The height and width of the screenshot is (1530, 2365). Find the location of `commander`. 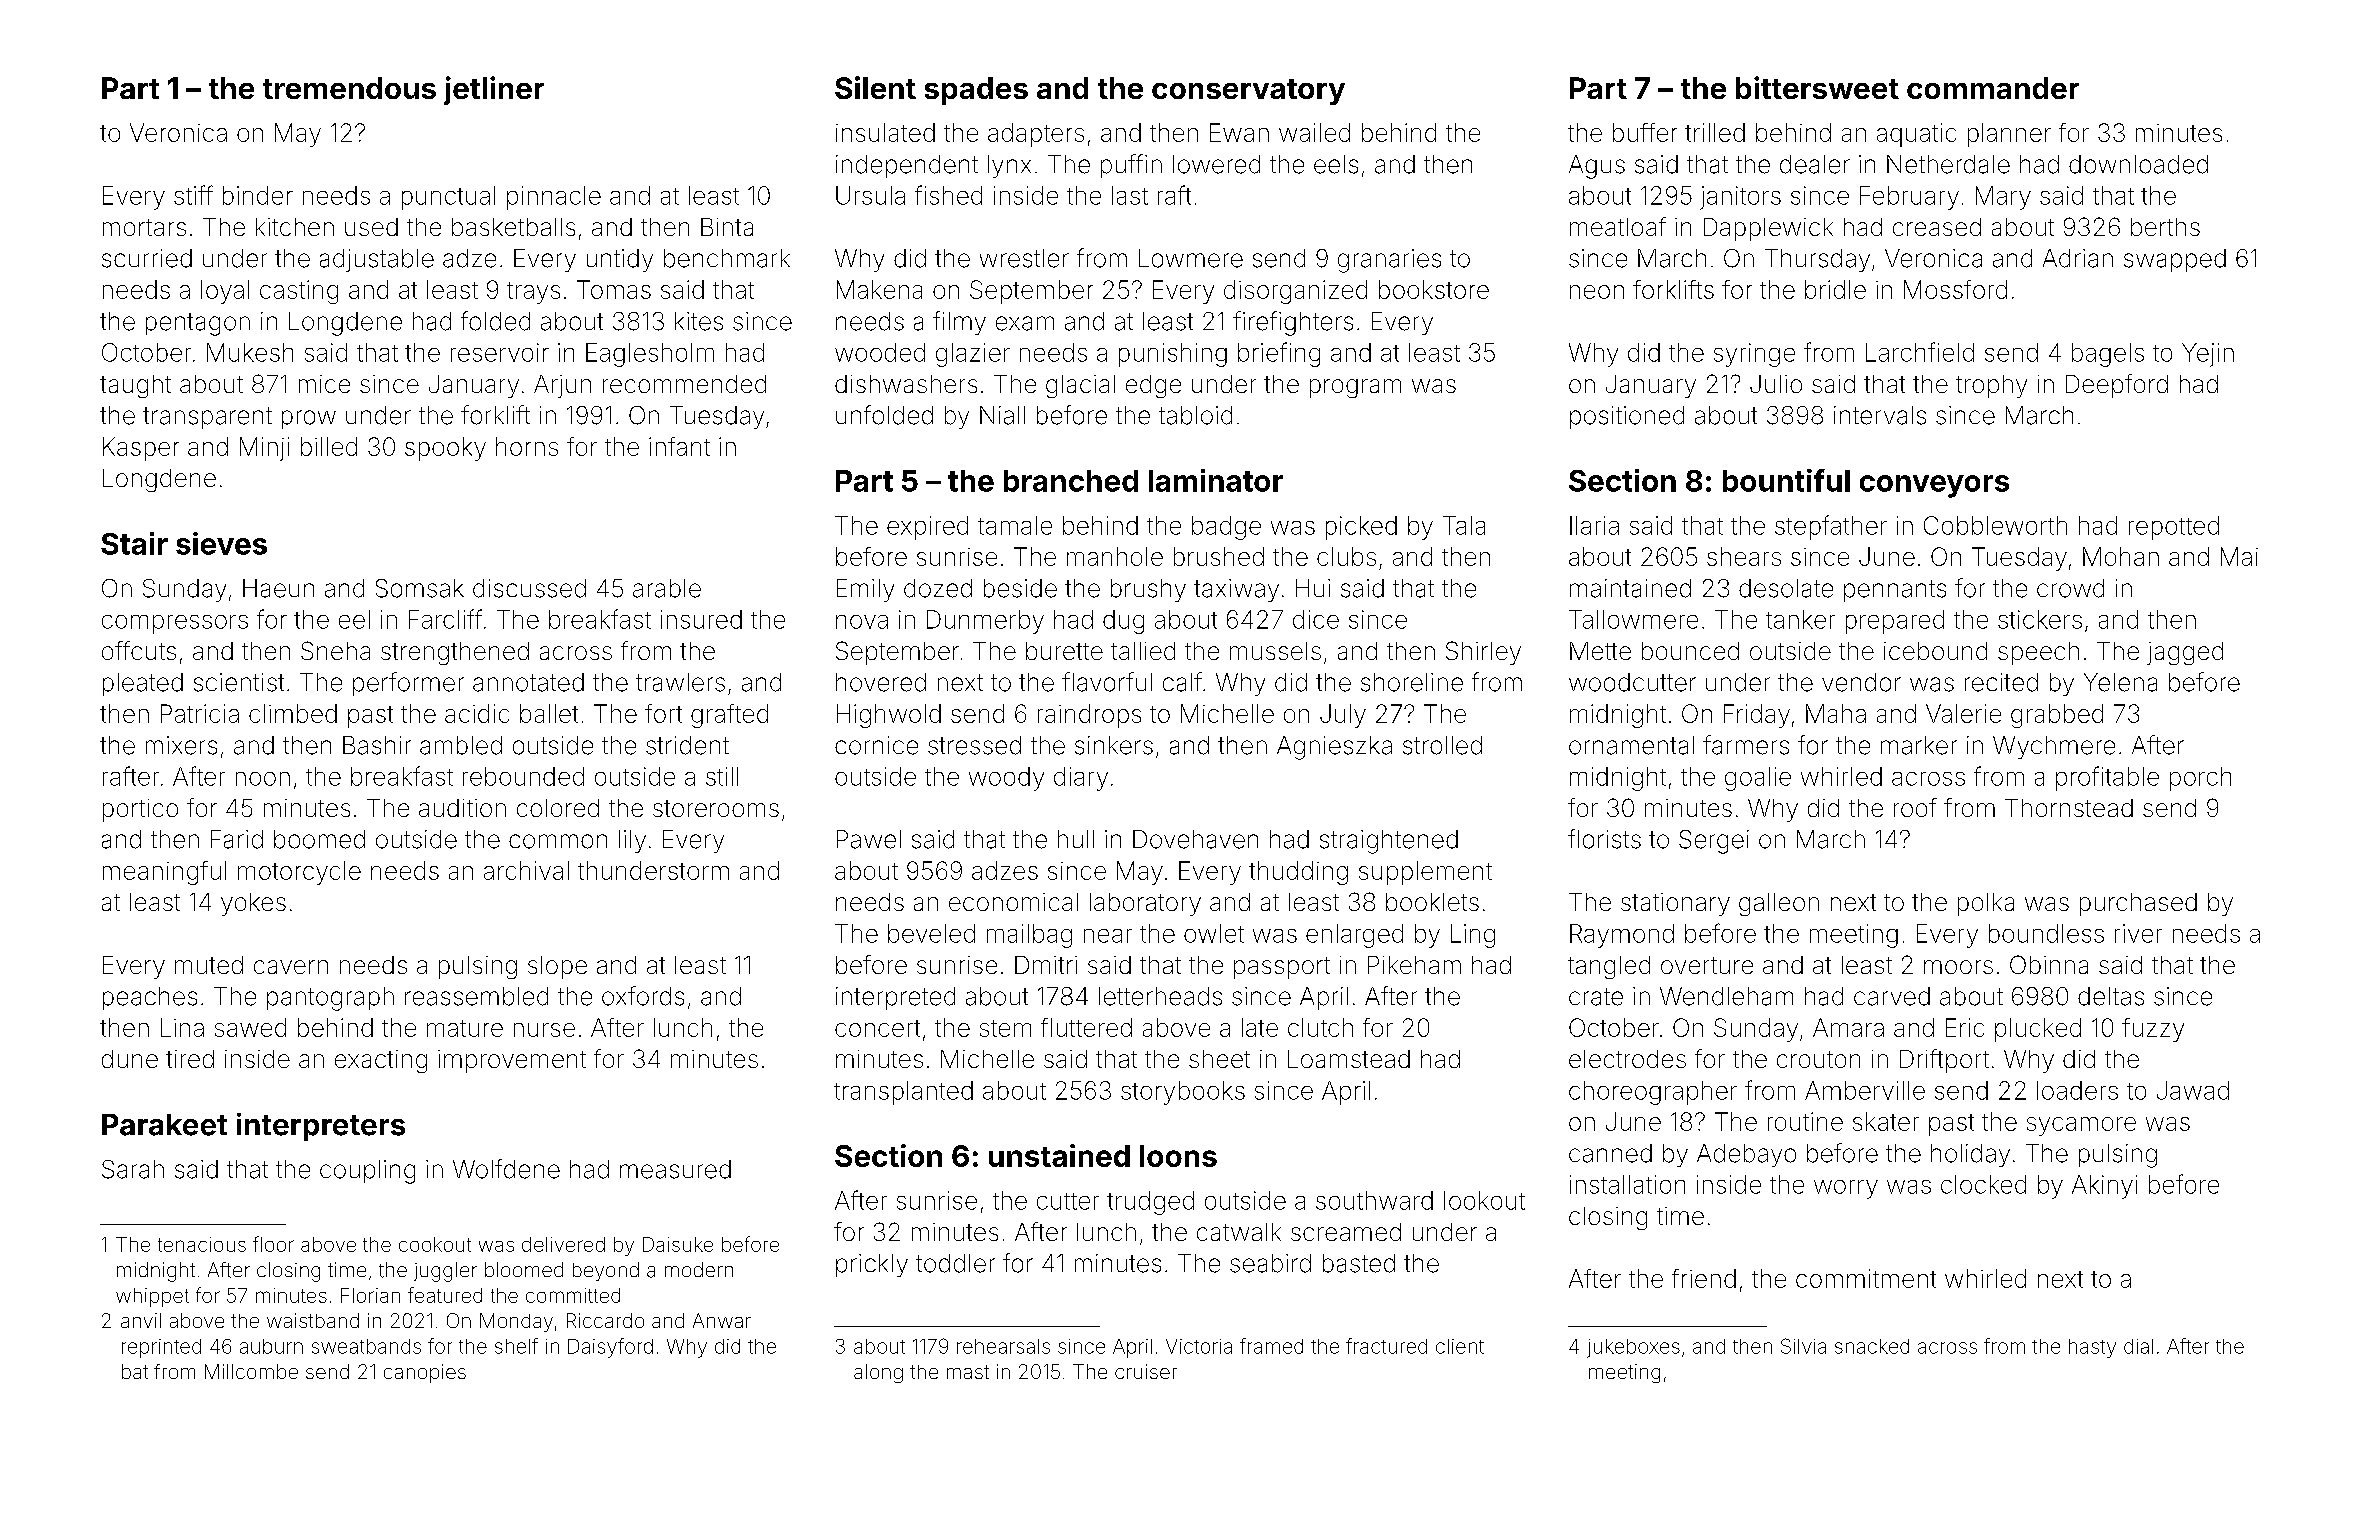

commander is located at coordinates (1993, 88).
